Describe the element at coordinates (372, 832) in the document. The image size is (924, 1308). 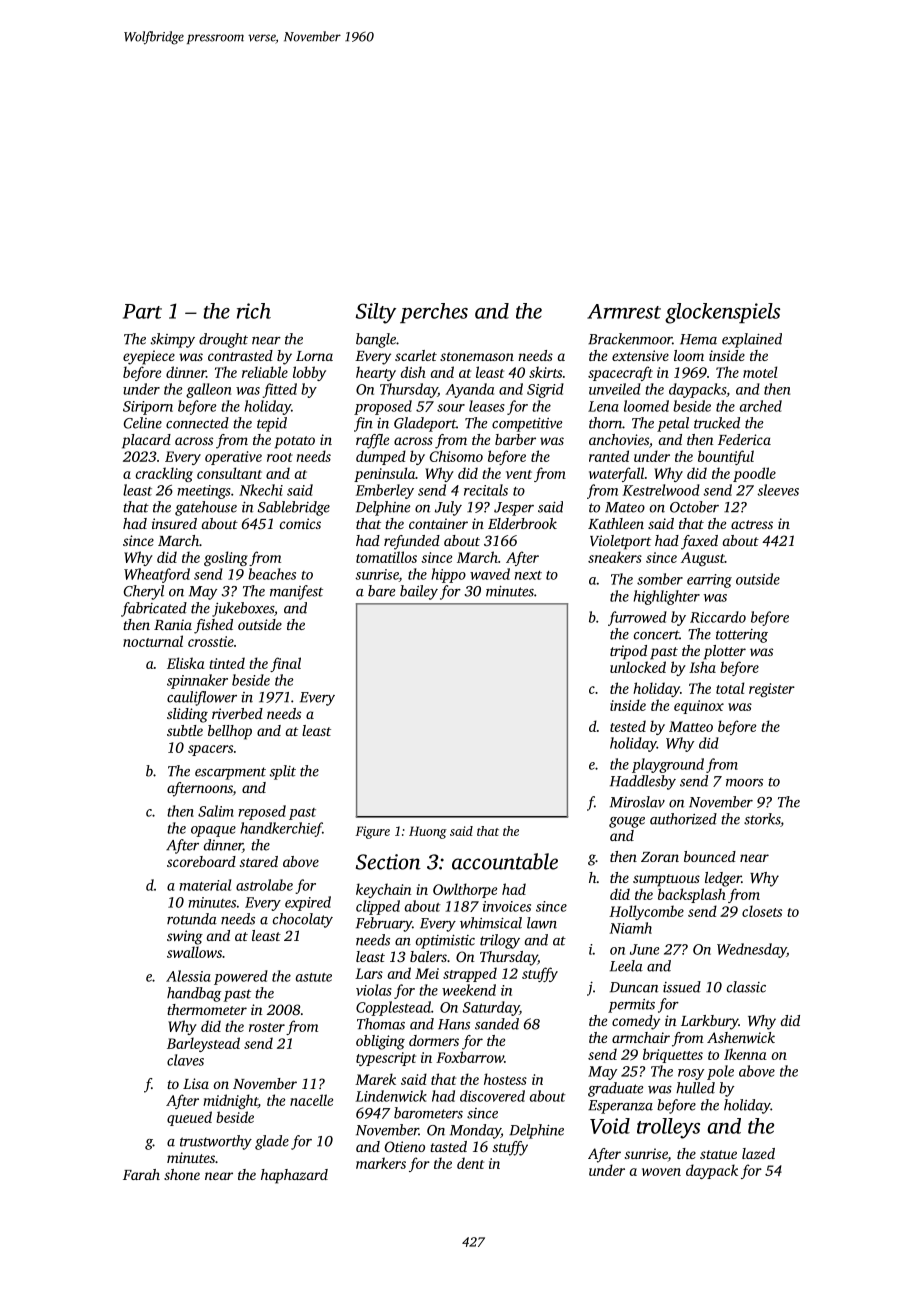
I see `Figure` at that location.
